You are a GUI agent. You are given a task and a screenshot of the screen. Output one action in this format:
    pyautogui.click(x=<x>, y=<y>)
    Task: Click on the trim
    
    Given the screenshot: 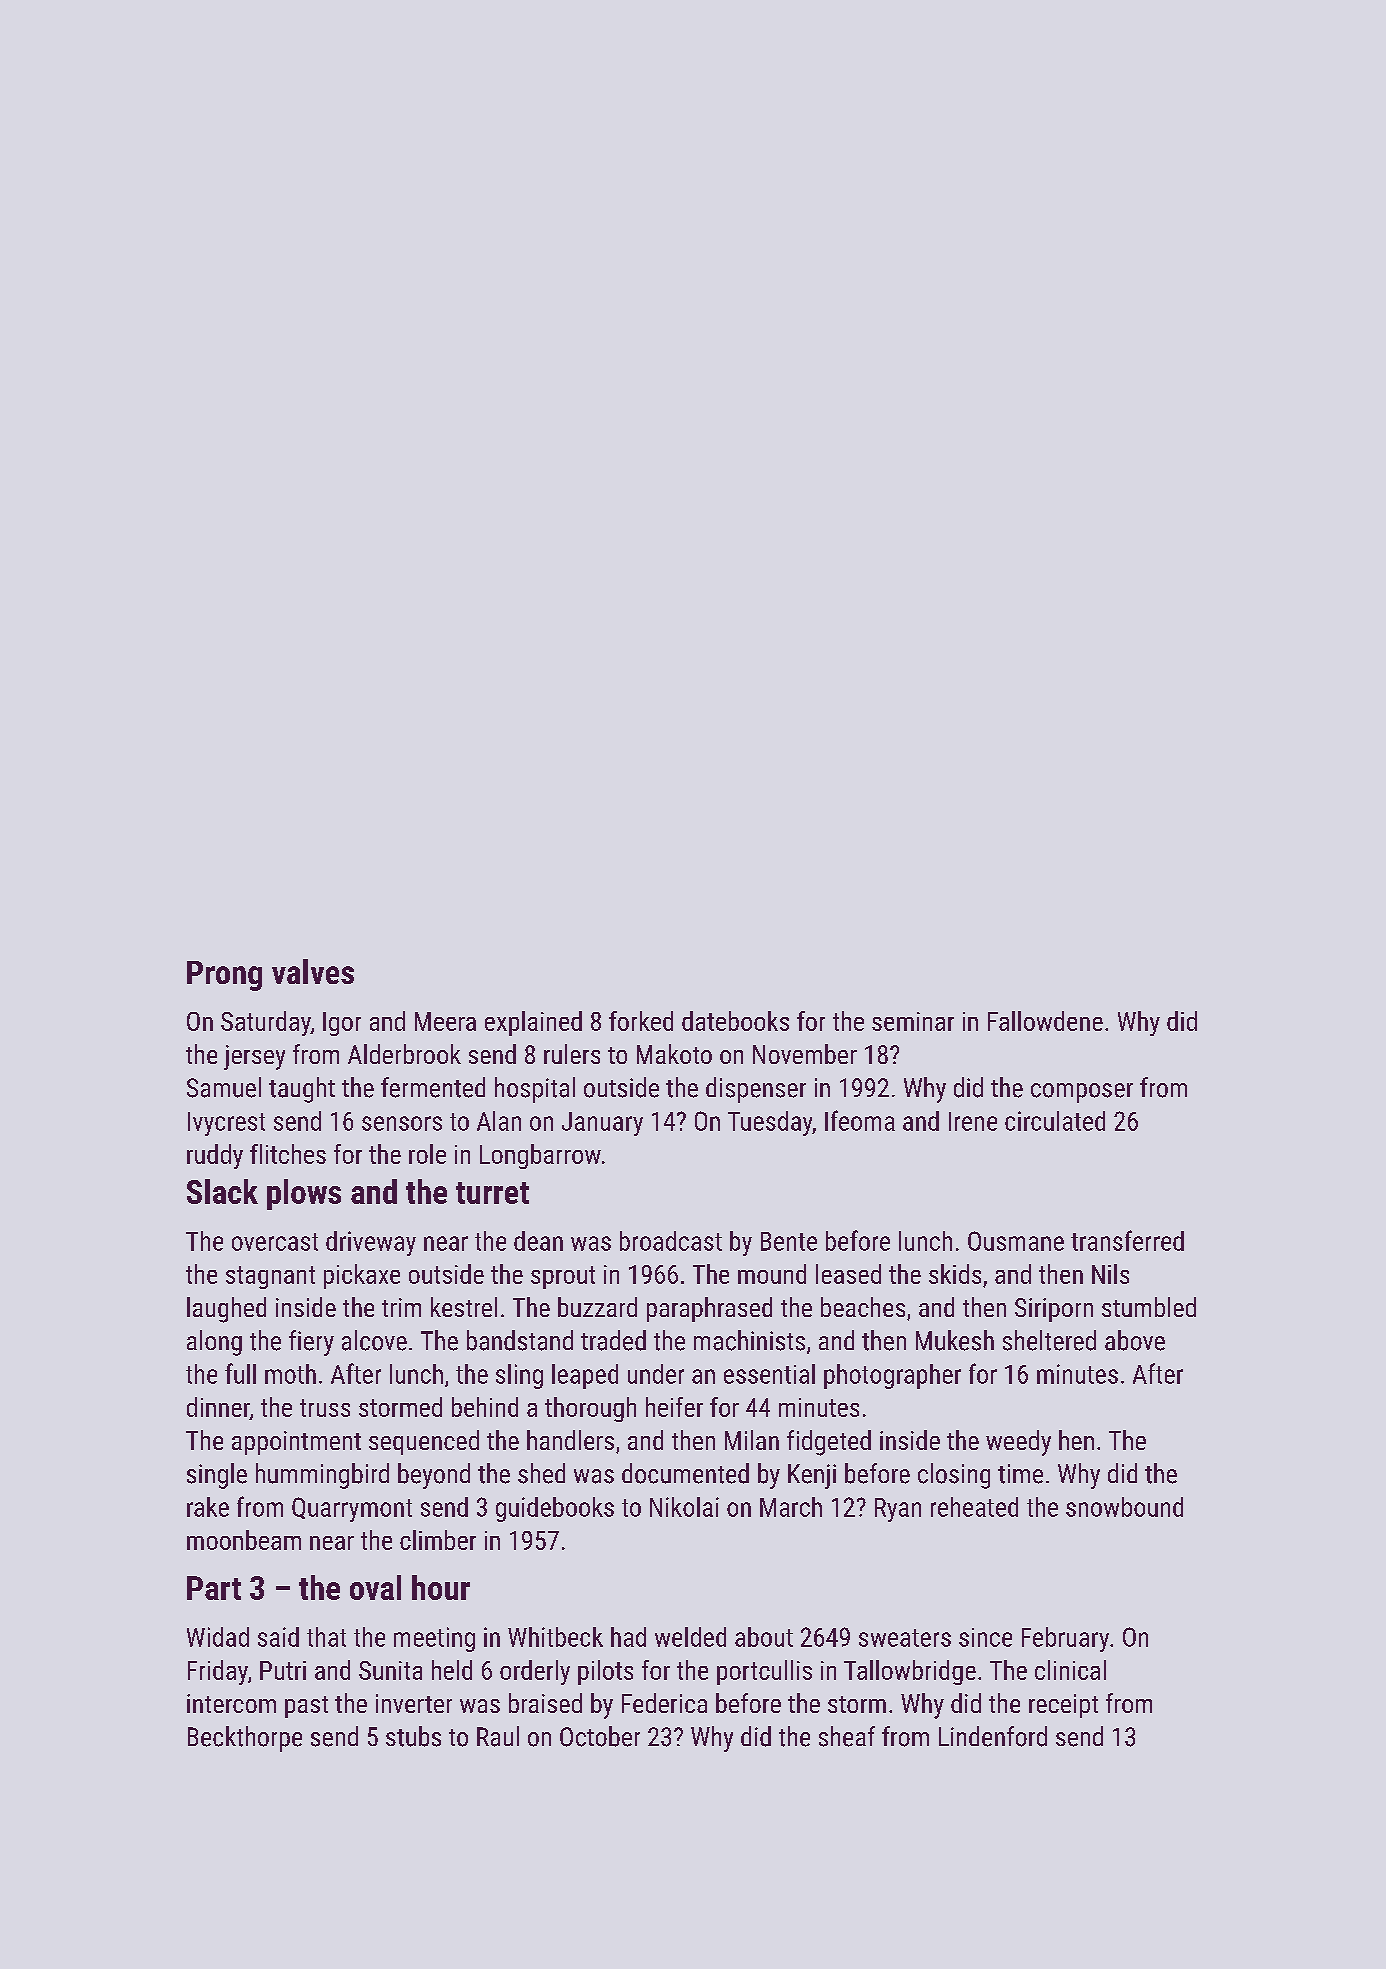 What is the action you would take?
    pyautogui.click(x=401, y=1307)
